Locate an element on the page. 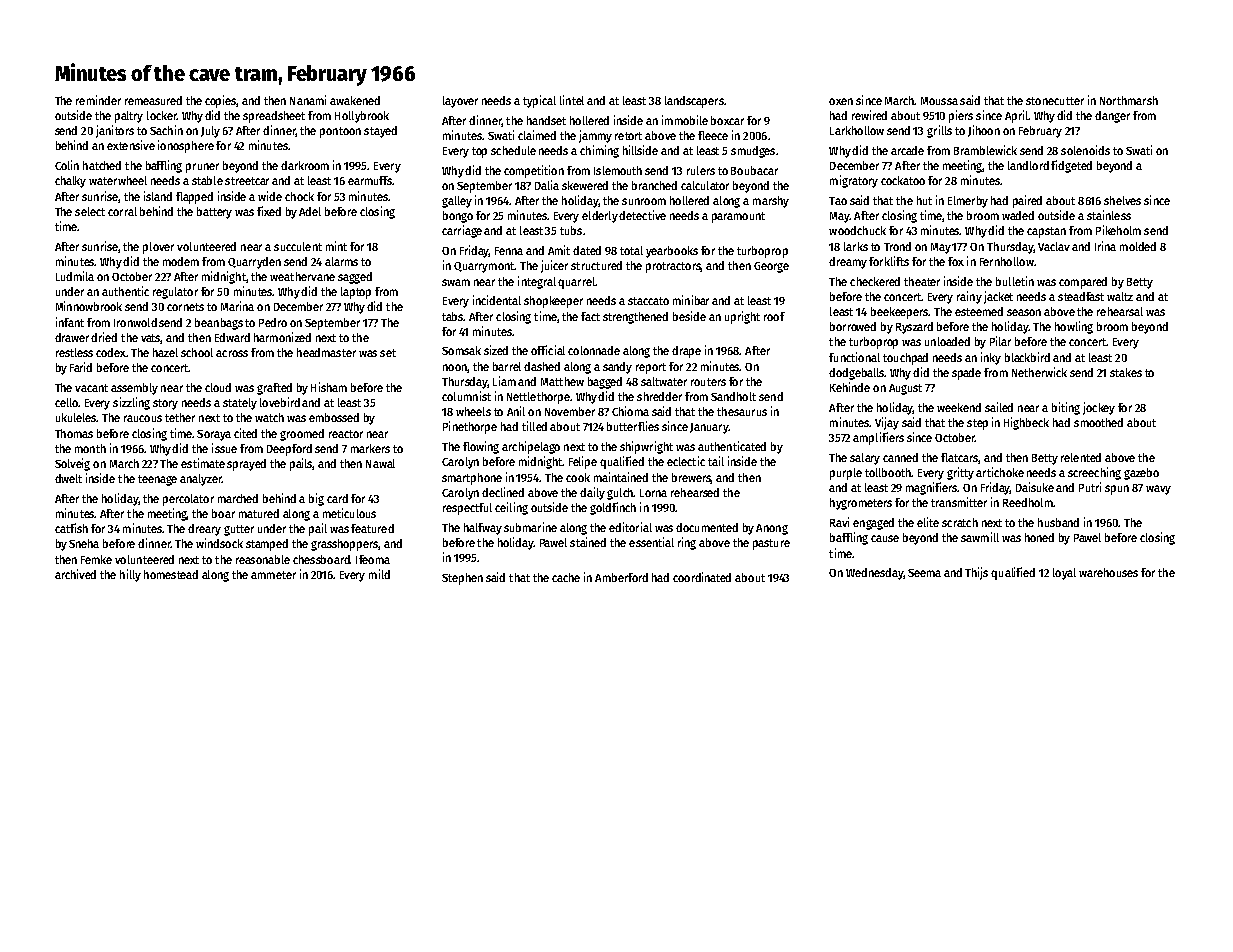 Image resolution: width=1233 pixels, height=952 pixels. Fenna is located at coordinates (509, 251).
